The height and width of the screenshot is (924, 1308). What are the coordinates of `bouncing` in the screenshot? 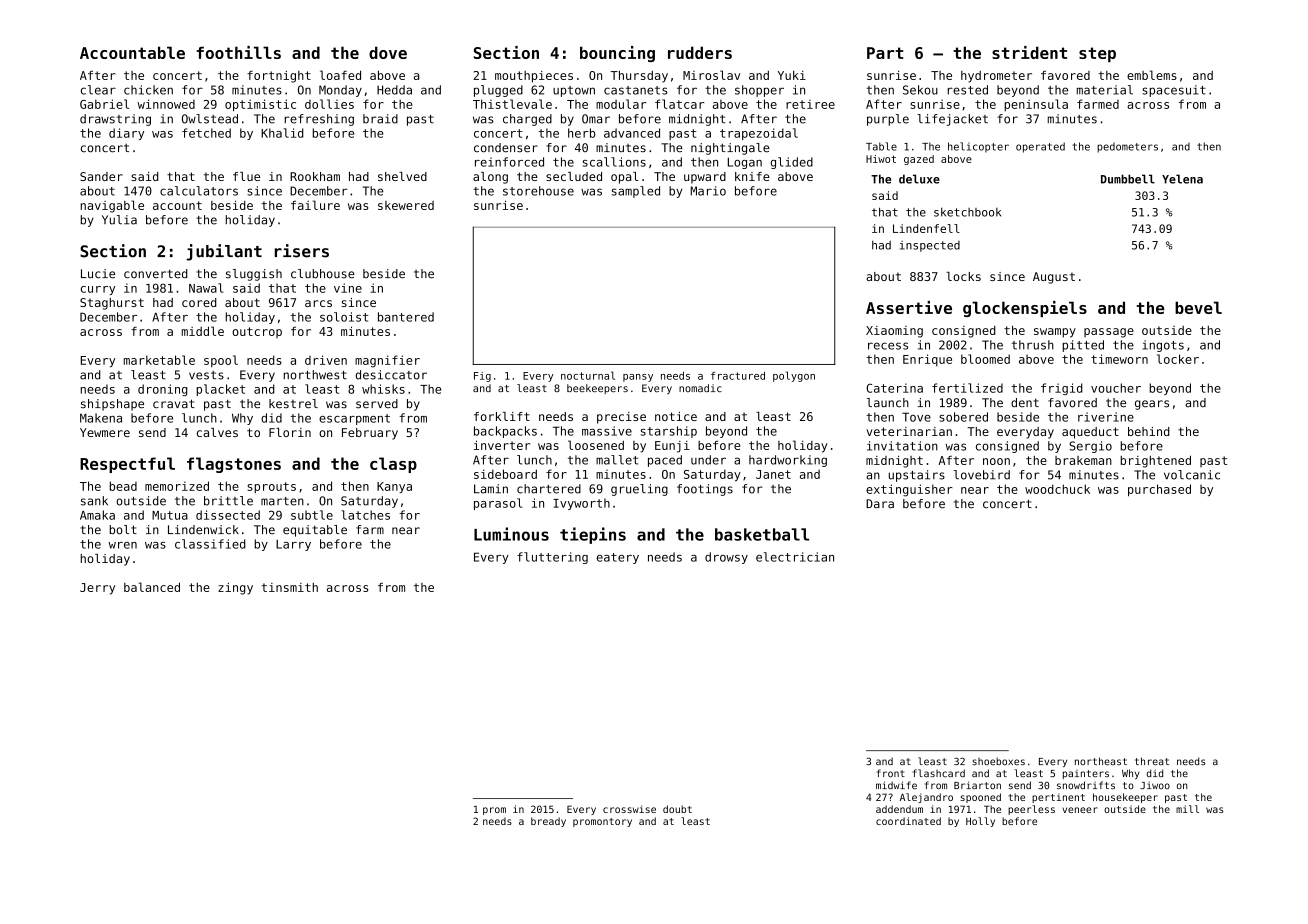 It's located at (617, 54).
